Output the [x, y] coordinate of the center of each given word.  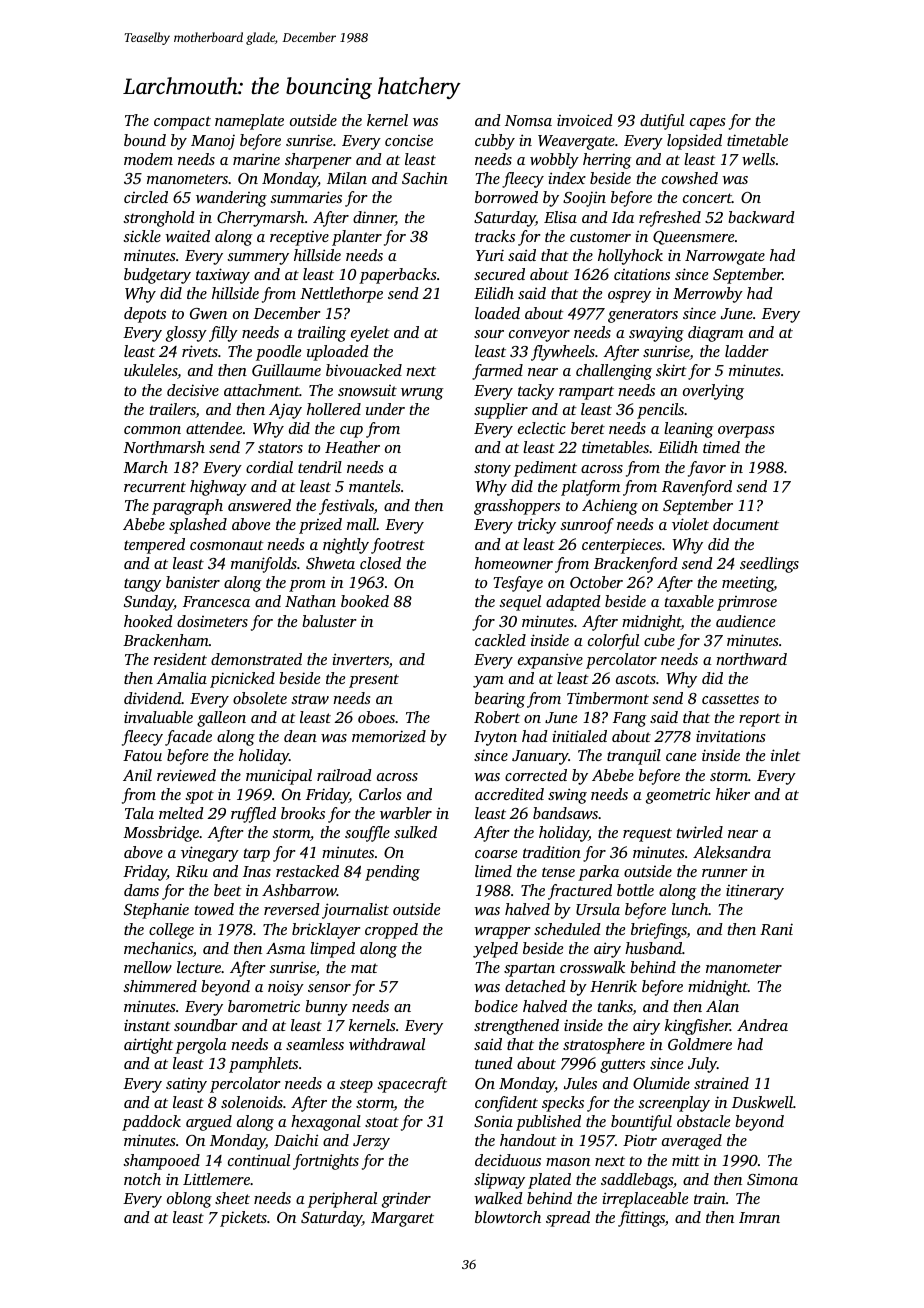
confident [506, 1104]
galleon [221, 719]
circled [146, 197]
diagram [715, 334]
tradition [552, 852]
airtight [148, 1046]
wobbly [554, 161]
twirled [699, 832]
